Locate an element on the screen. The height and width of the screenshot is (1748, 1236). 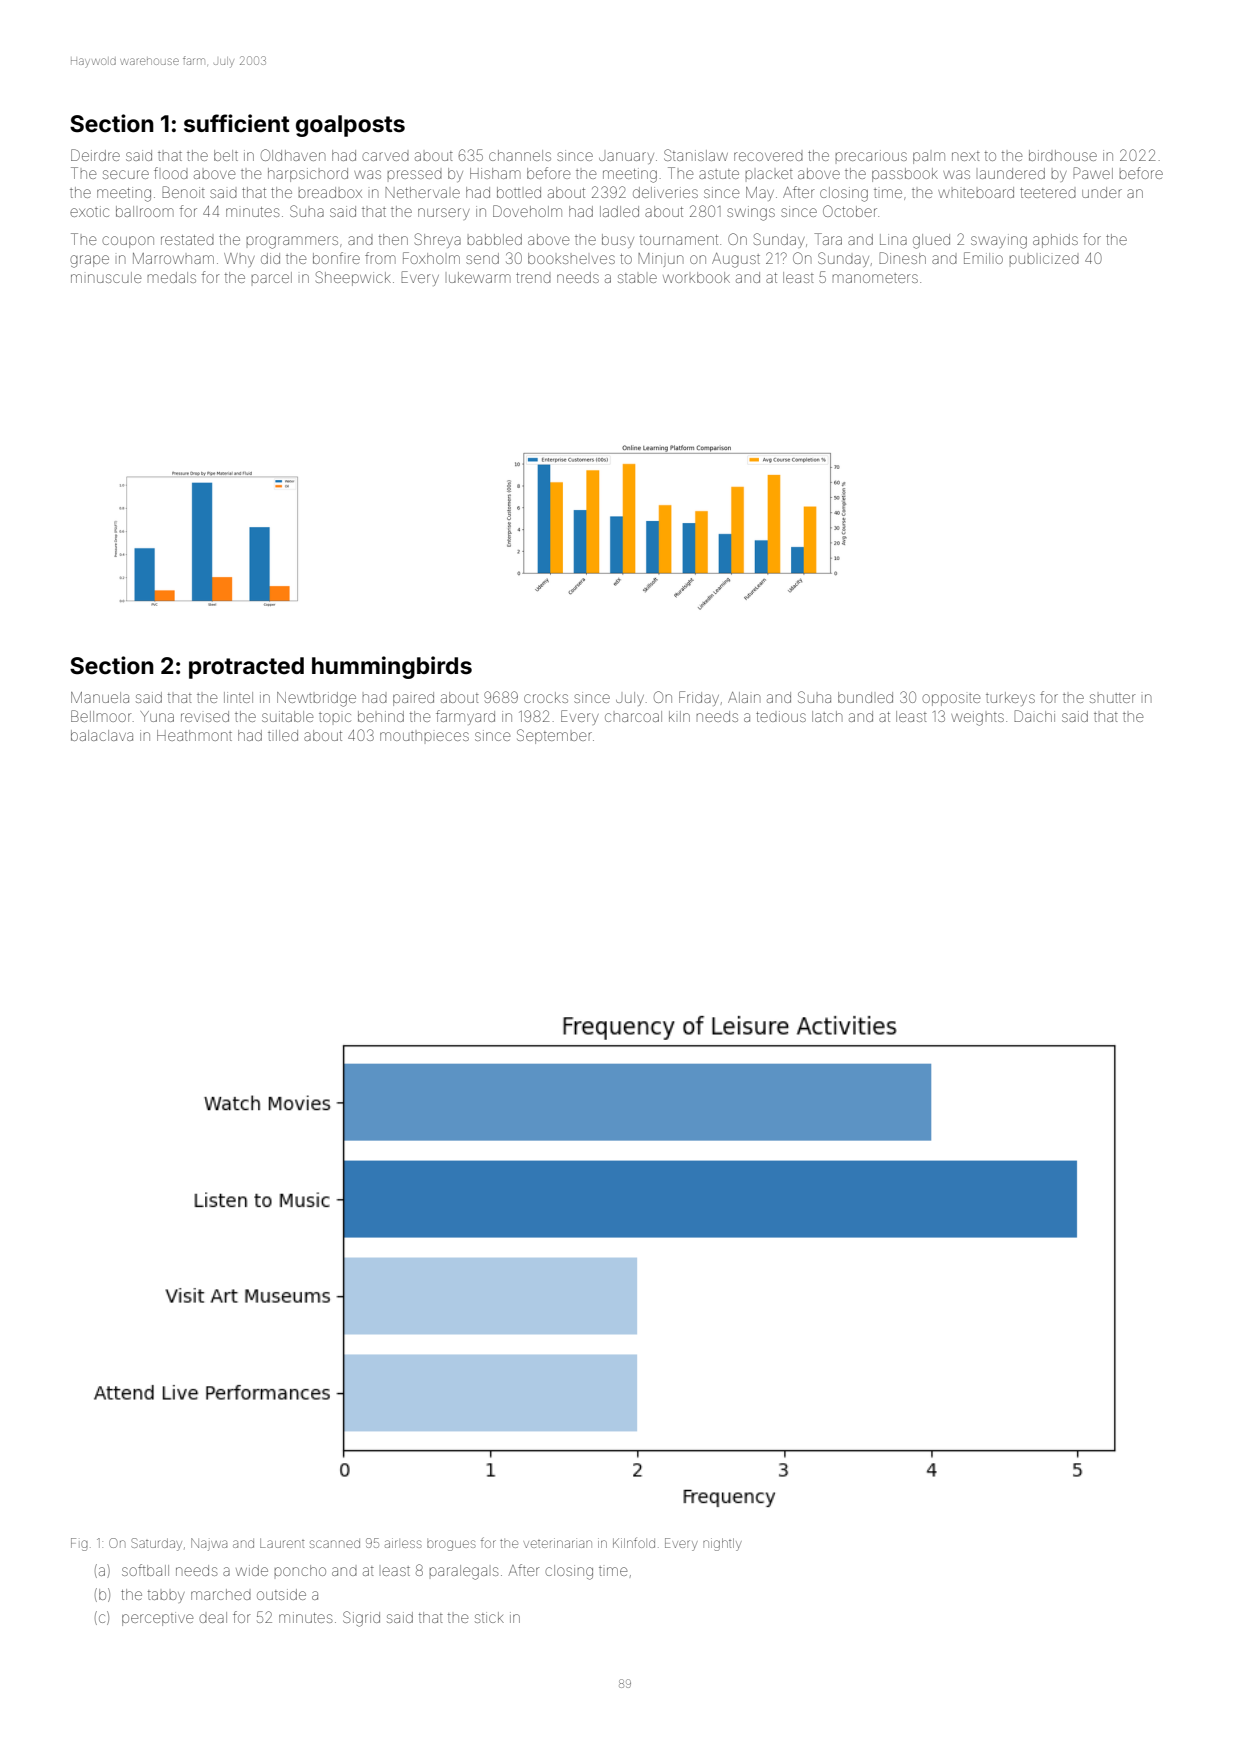
tilled is located at coordinates (283, 735).
